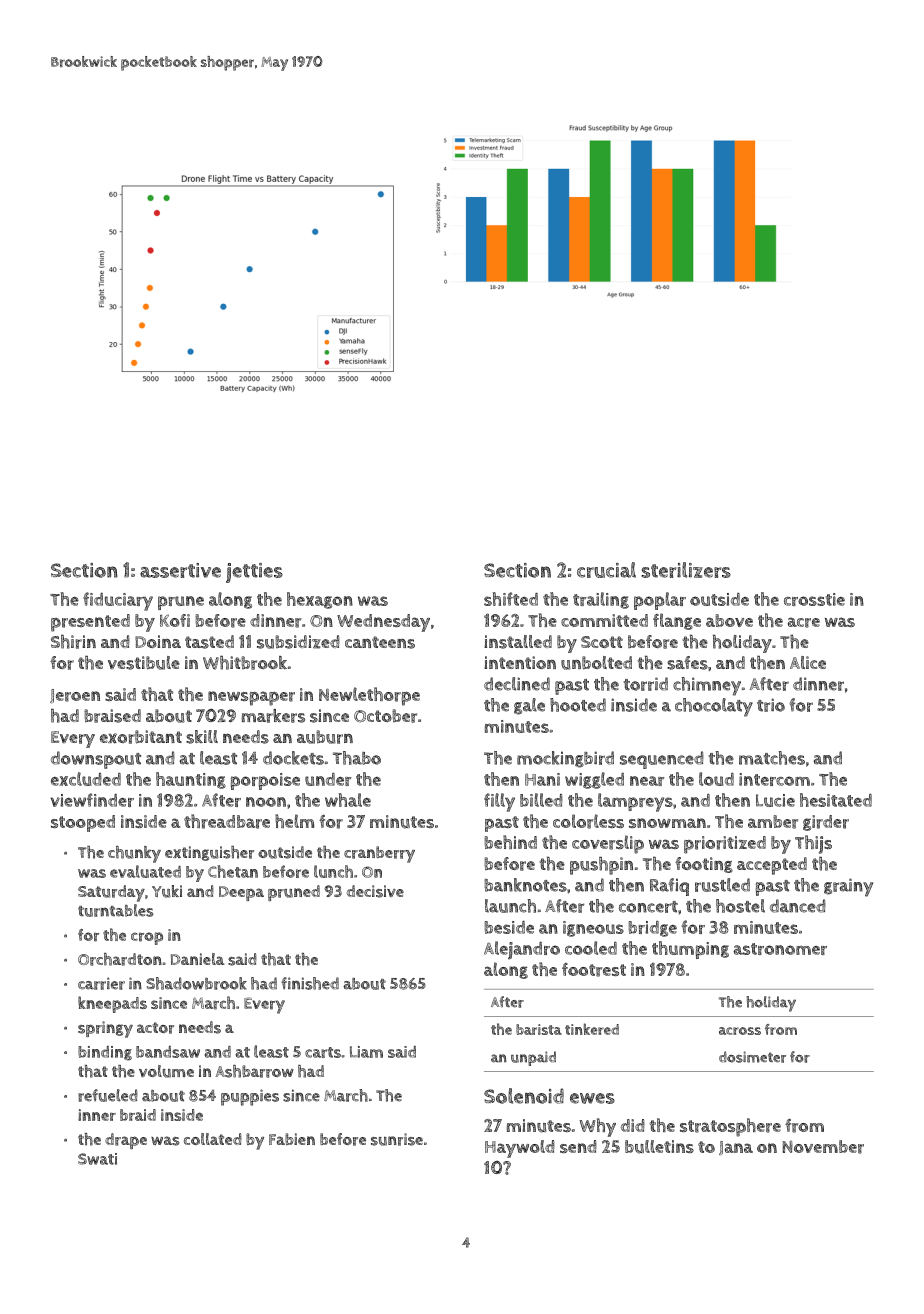 The image size is (924, 1314). Describe the element at coordinates (780, 949) in the page. I see `astronomer` at that location.
